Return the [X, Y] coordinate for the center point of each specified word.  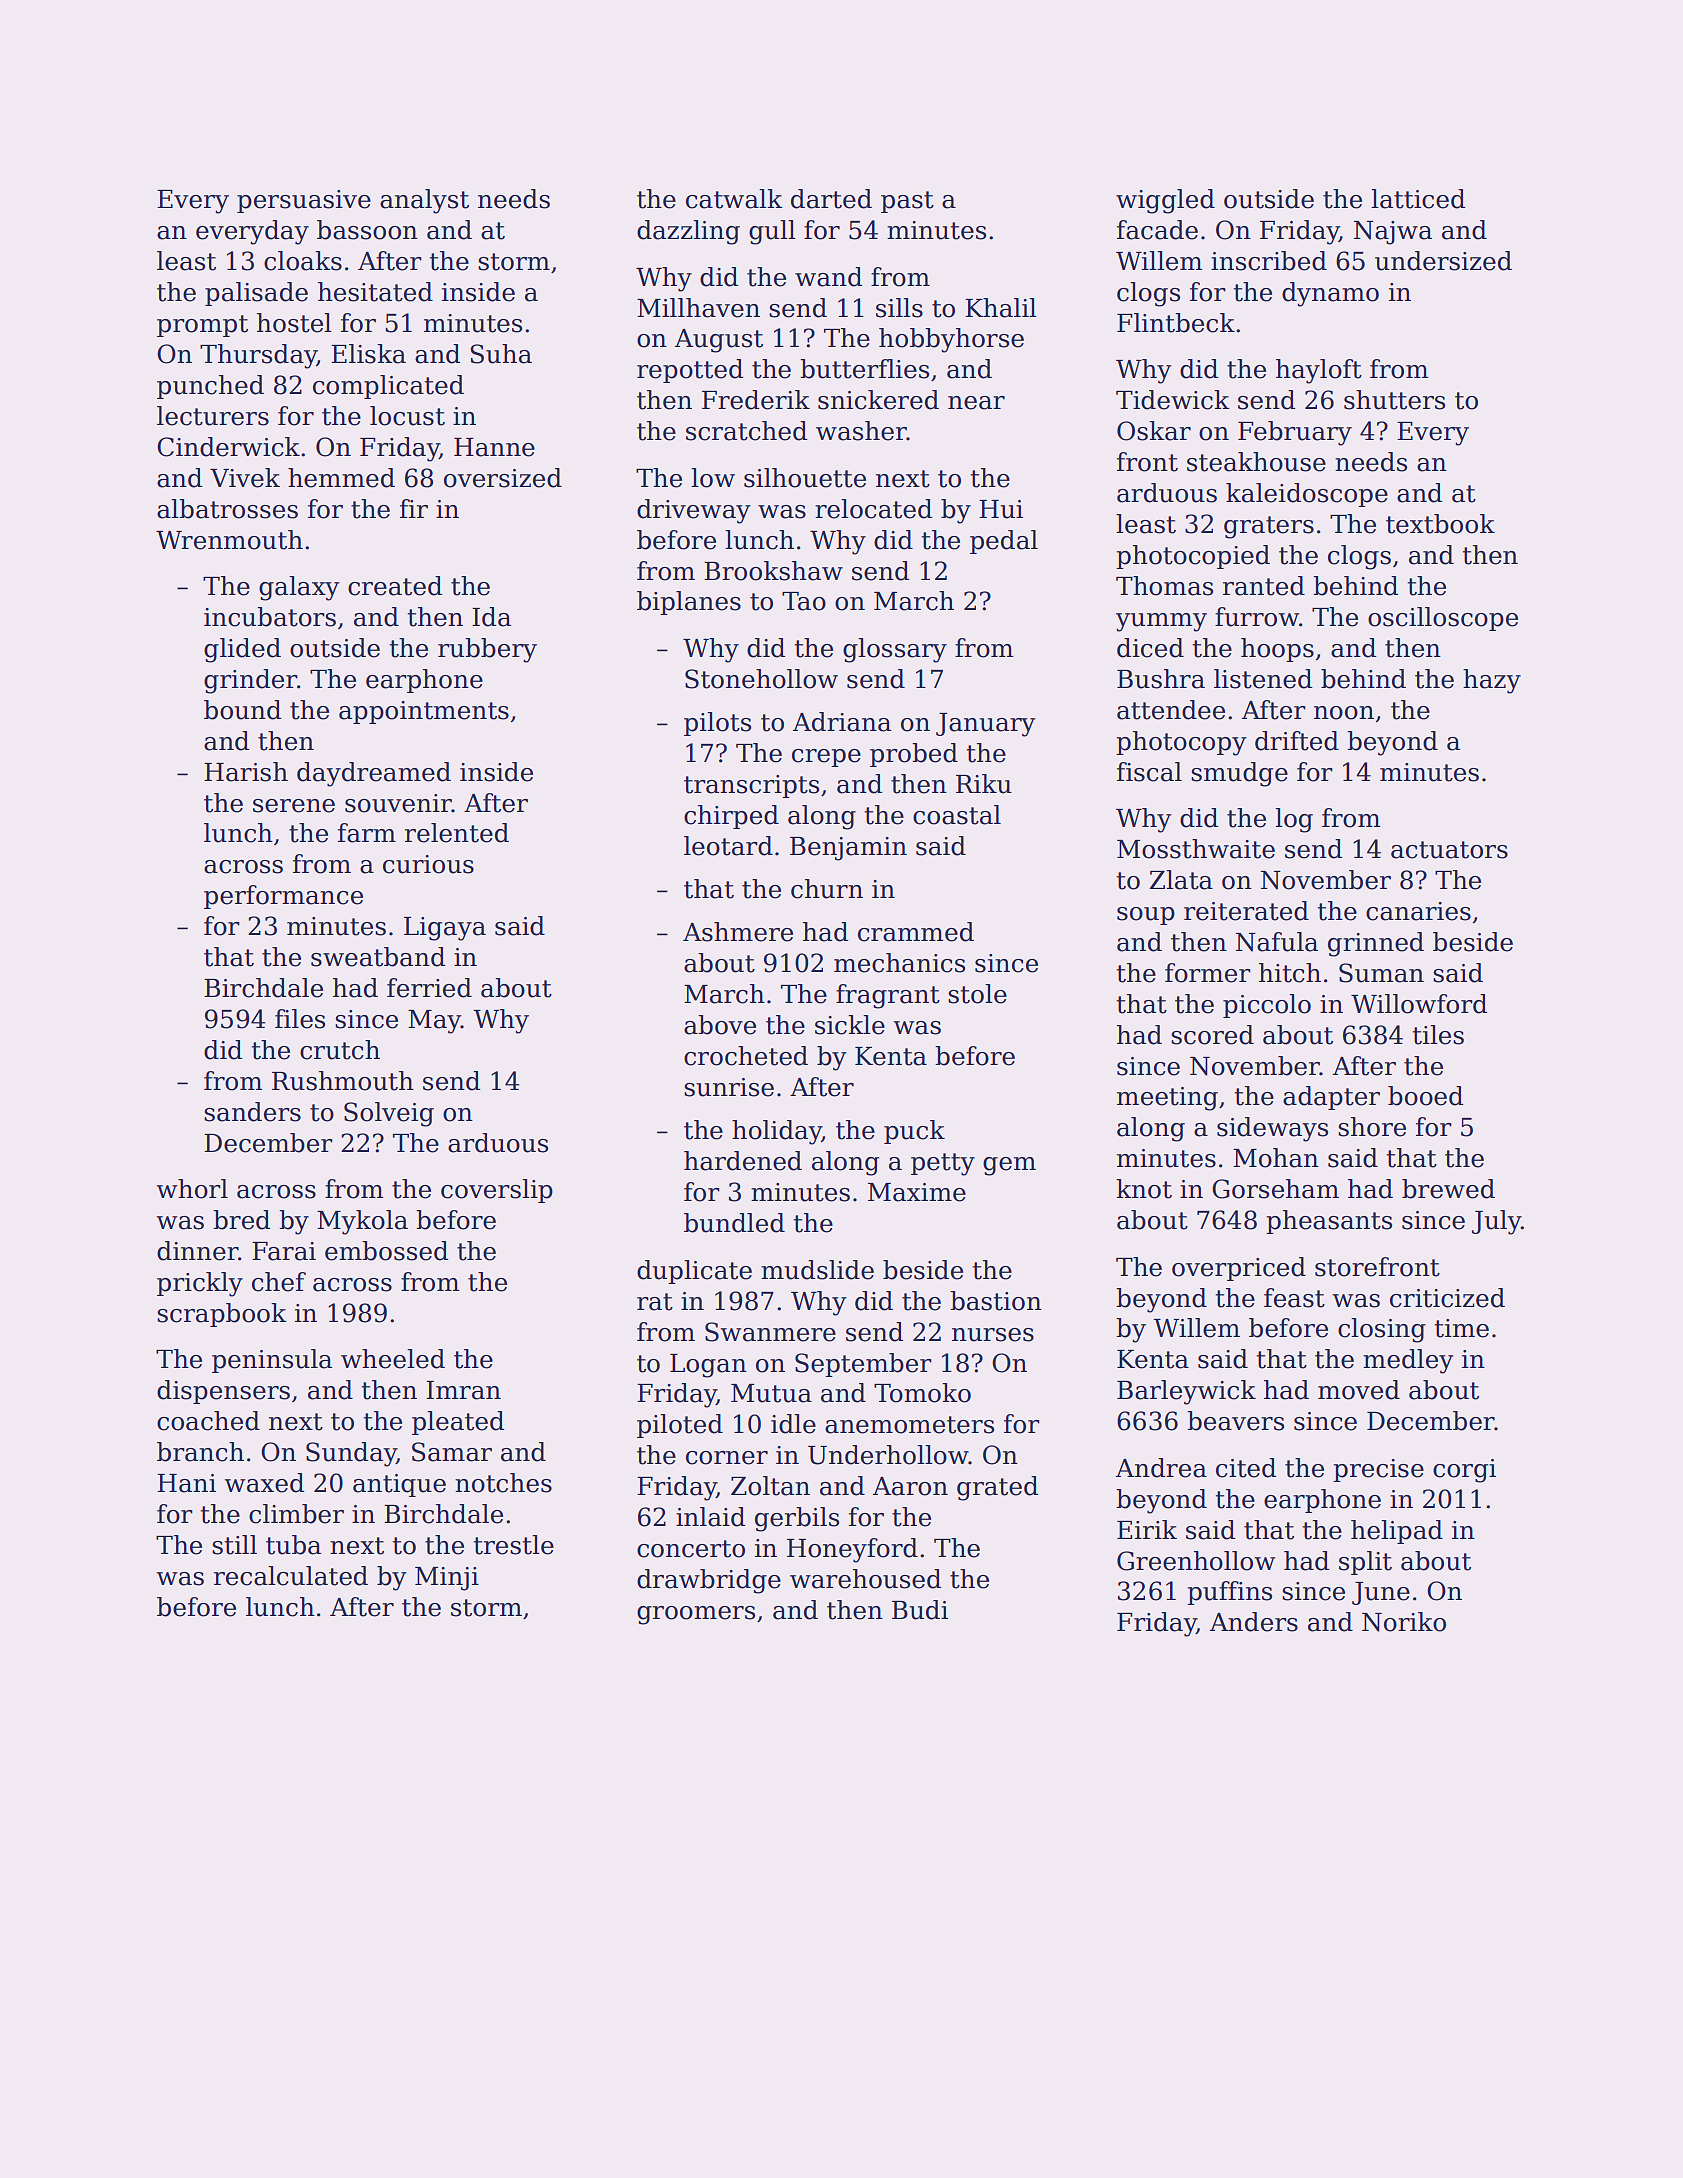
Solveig [389, 1114]
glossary [895, 650]
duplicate [694, 1272]
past [907, 202]
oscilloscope [1443, 619]
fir [414, 508]
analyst [424, 201]
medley [1408, 1361]
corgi [1464, 1471]
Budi [920, 1610]
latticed [1418, 199]
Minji [447, 1579]
